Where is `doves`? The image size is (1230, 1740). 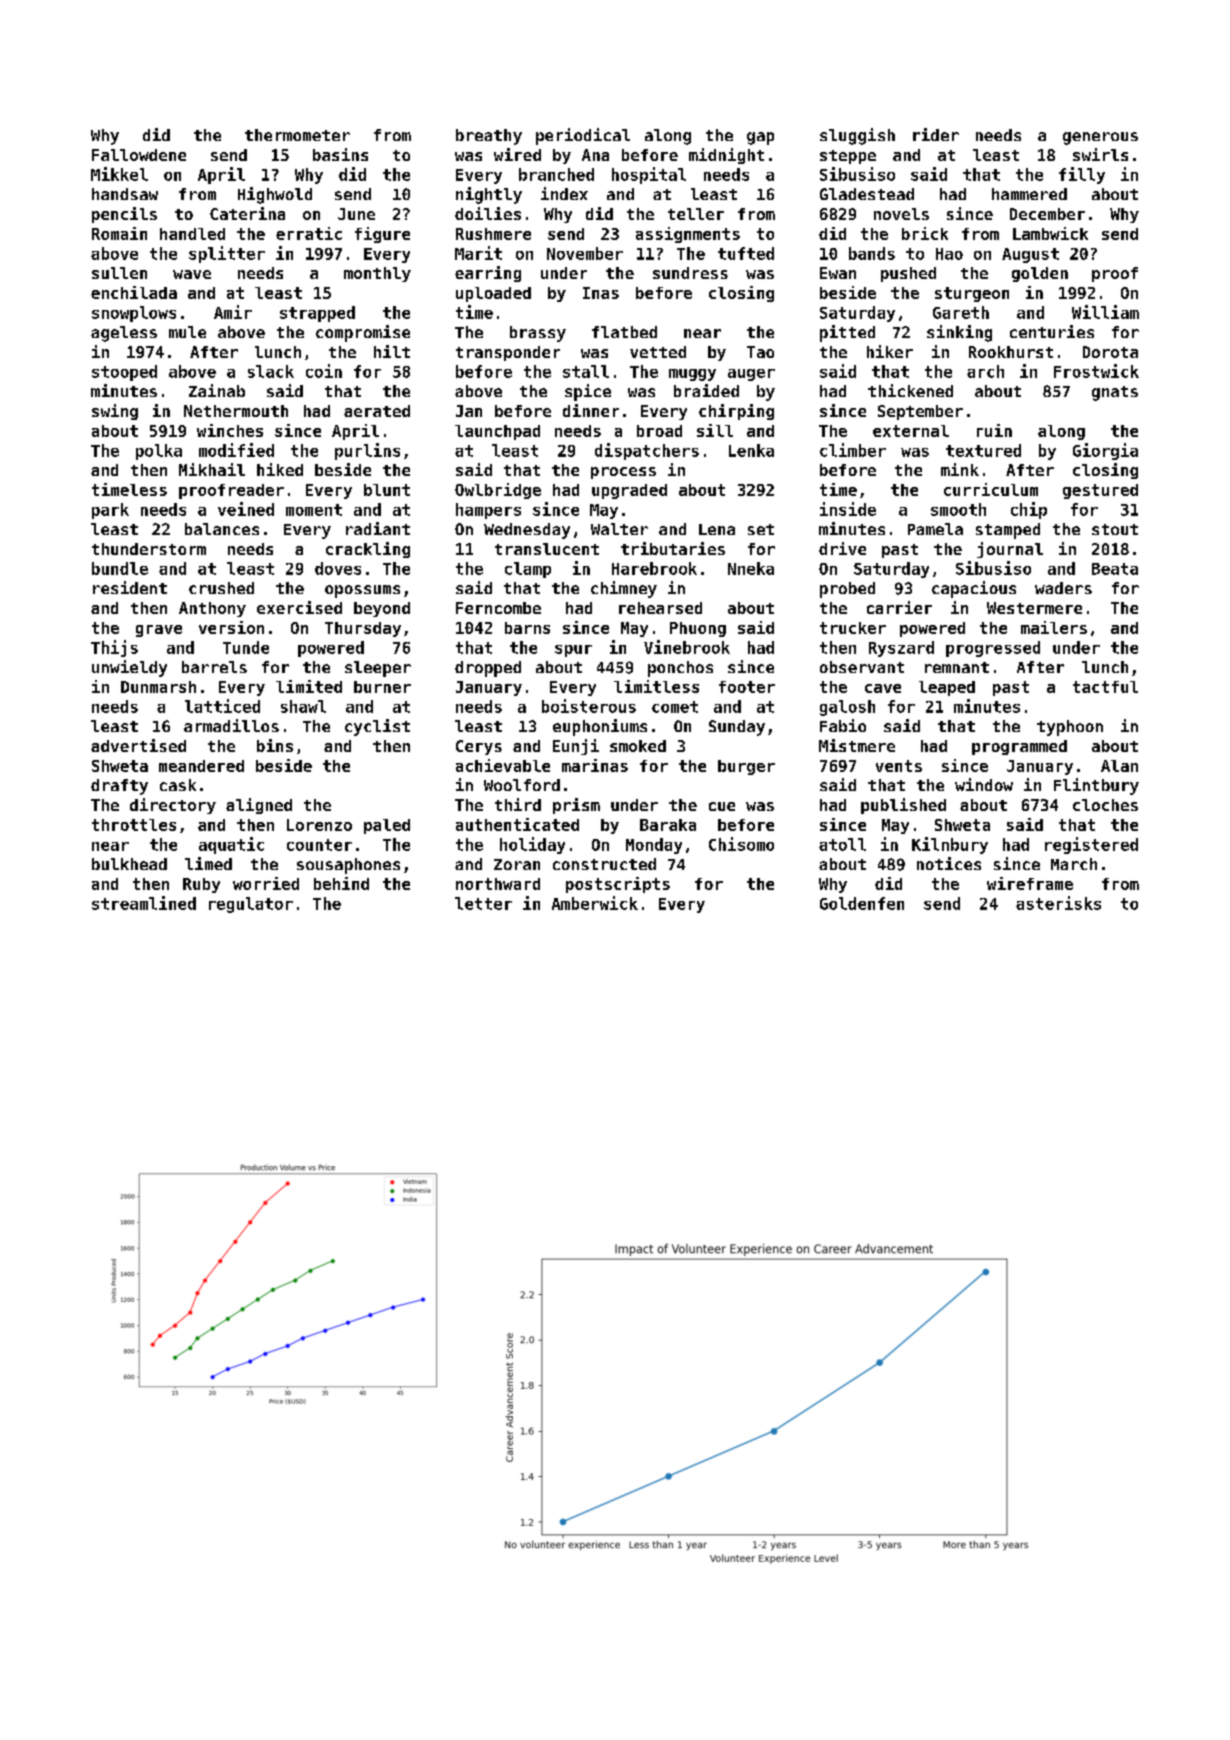 doves is located at coordinates (338, 568).
